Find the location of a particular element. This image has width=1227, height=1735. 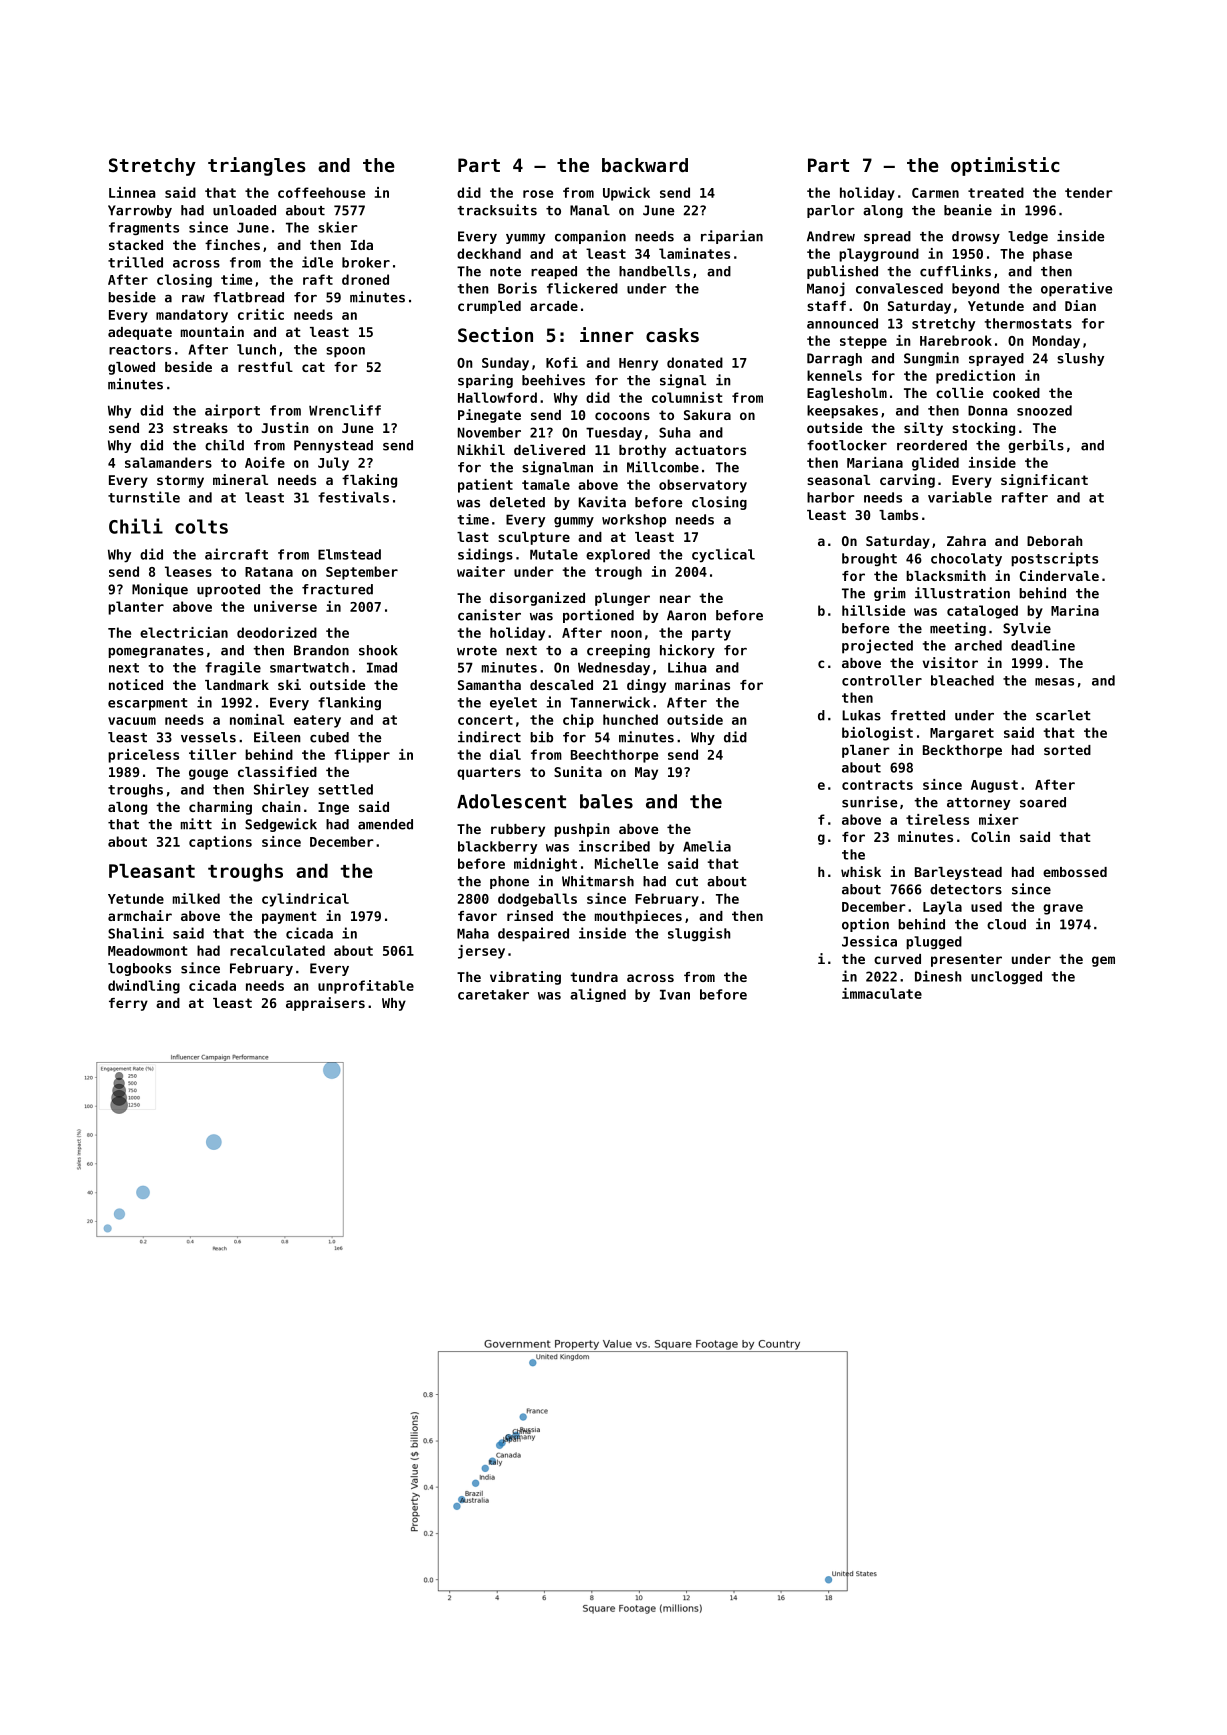

triangles is located at coordinates (257, 166).
